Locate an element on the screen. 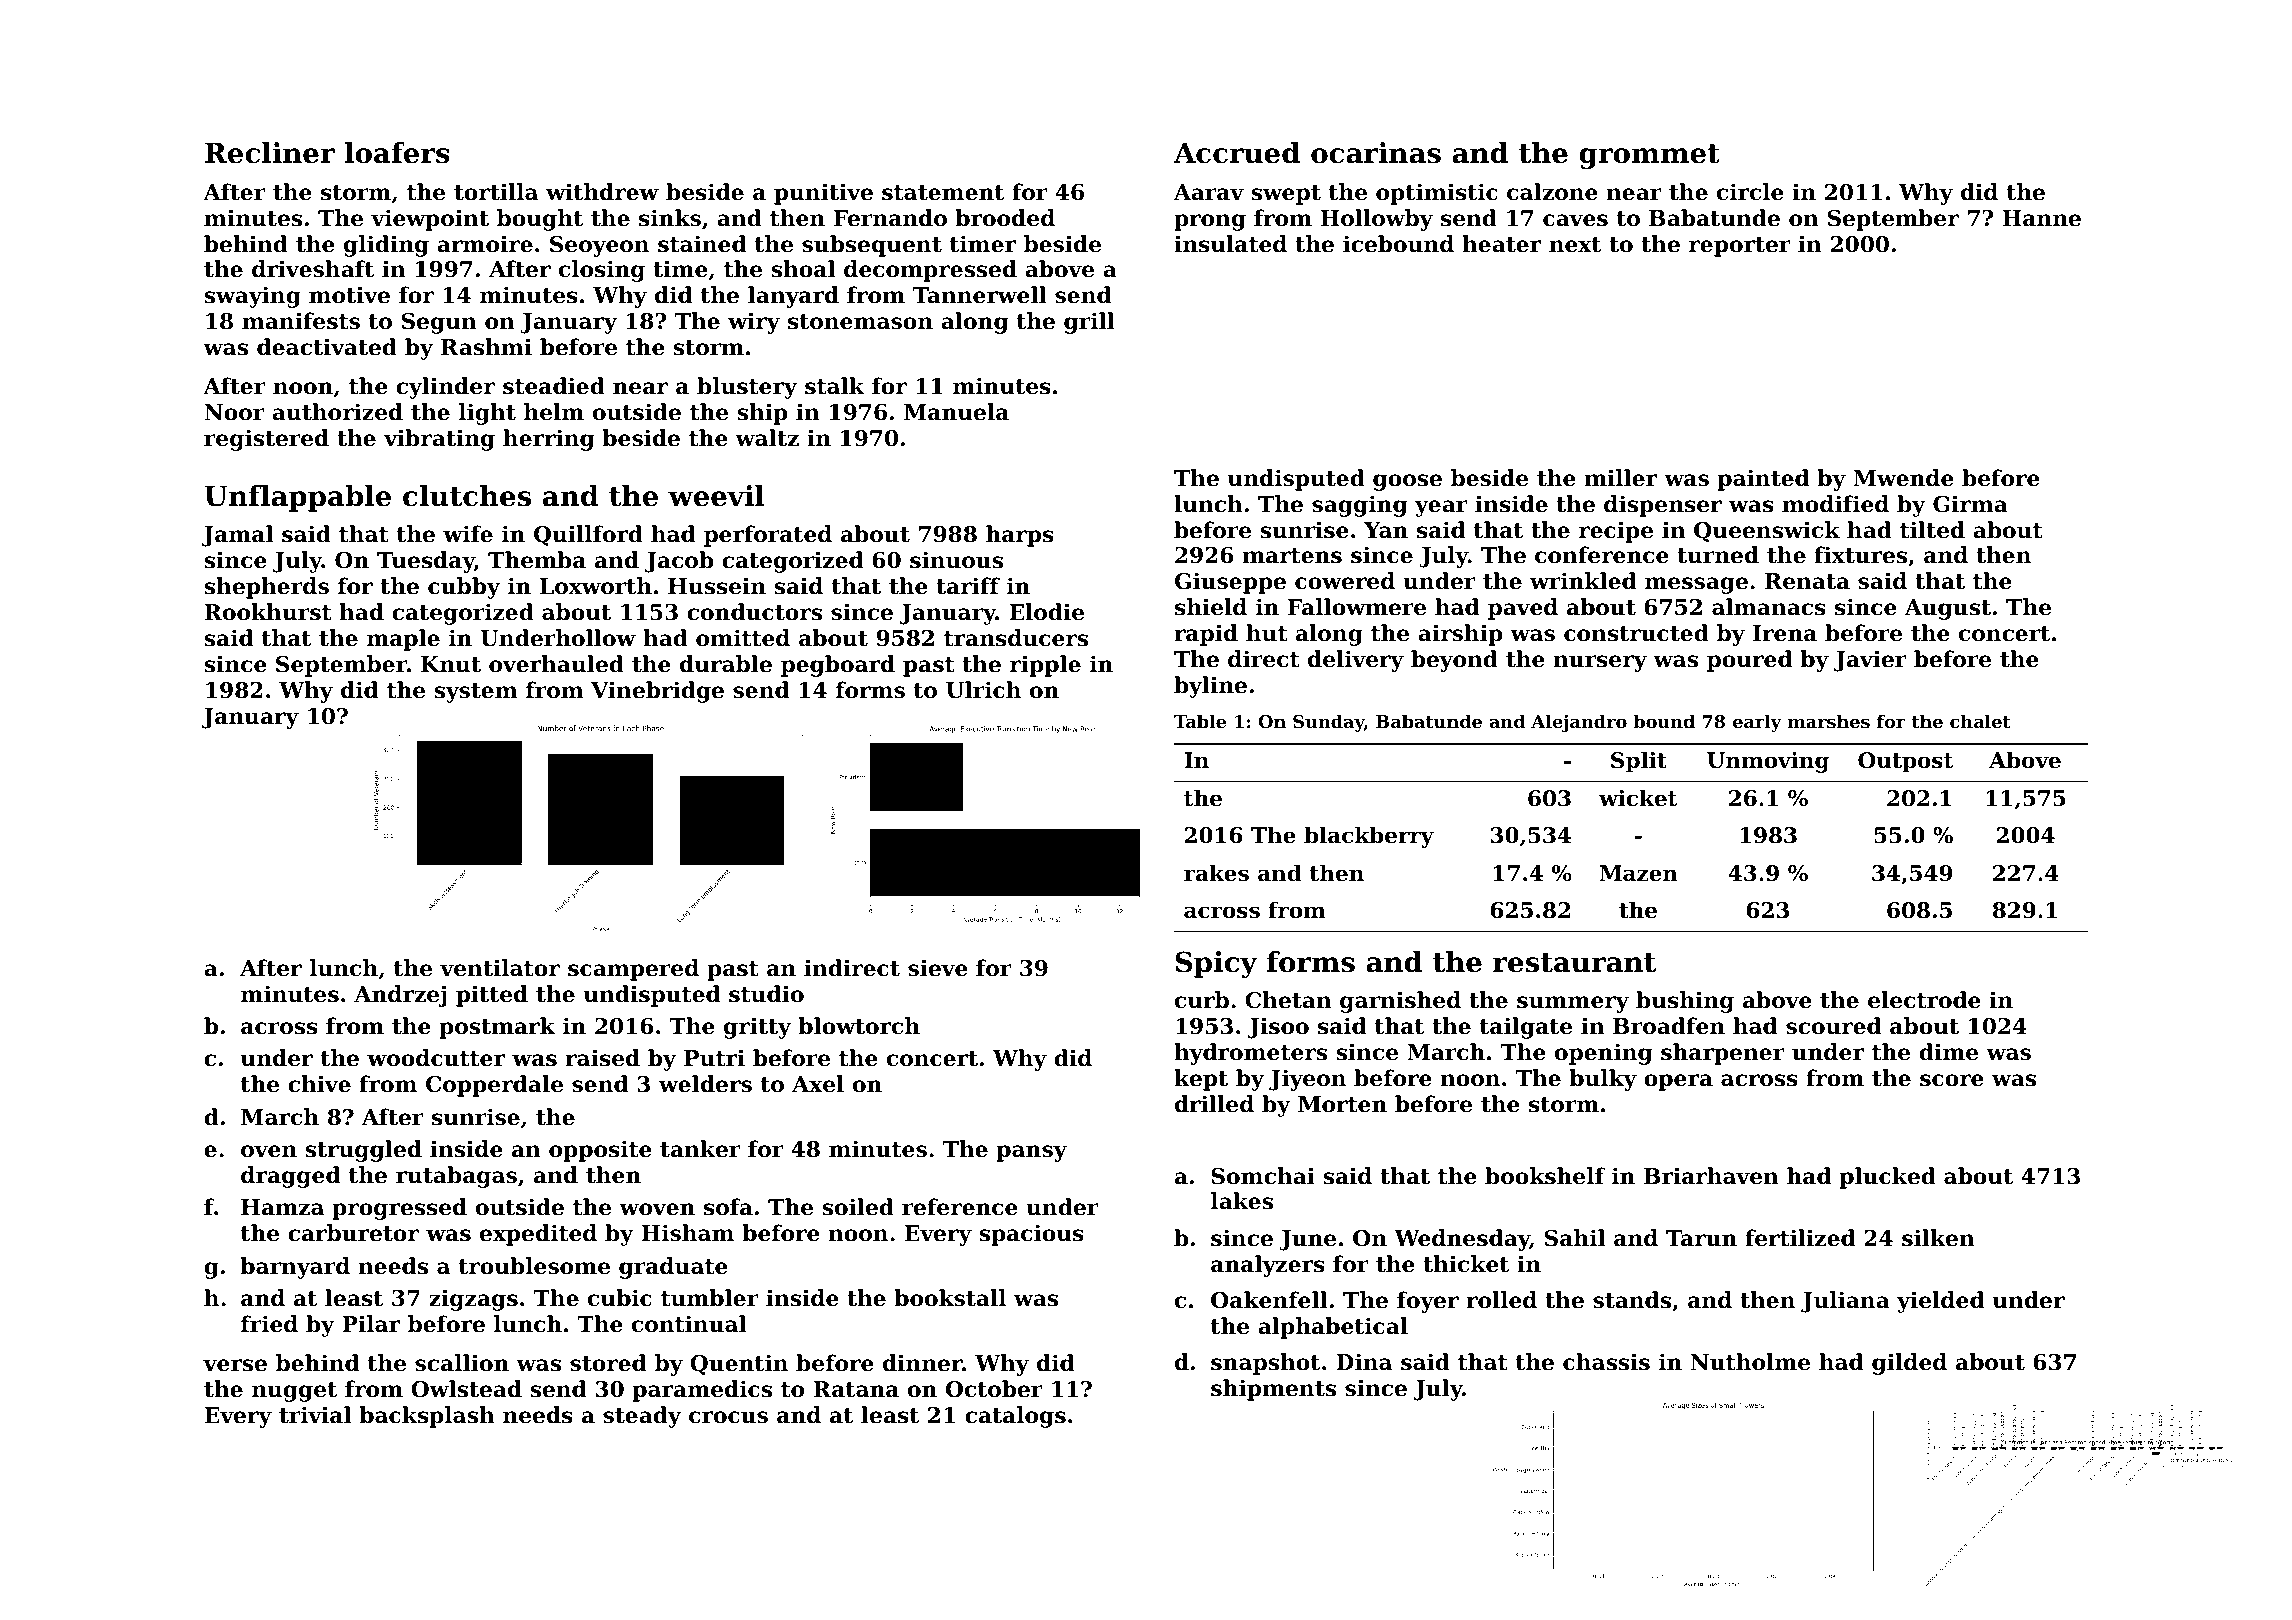 The width and height of the screenshot is (2292, 1620). ventilator is located at coordinates (500, 968).
